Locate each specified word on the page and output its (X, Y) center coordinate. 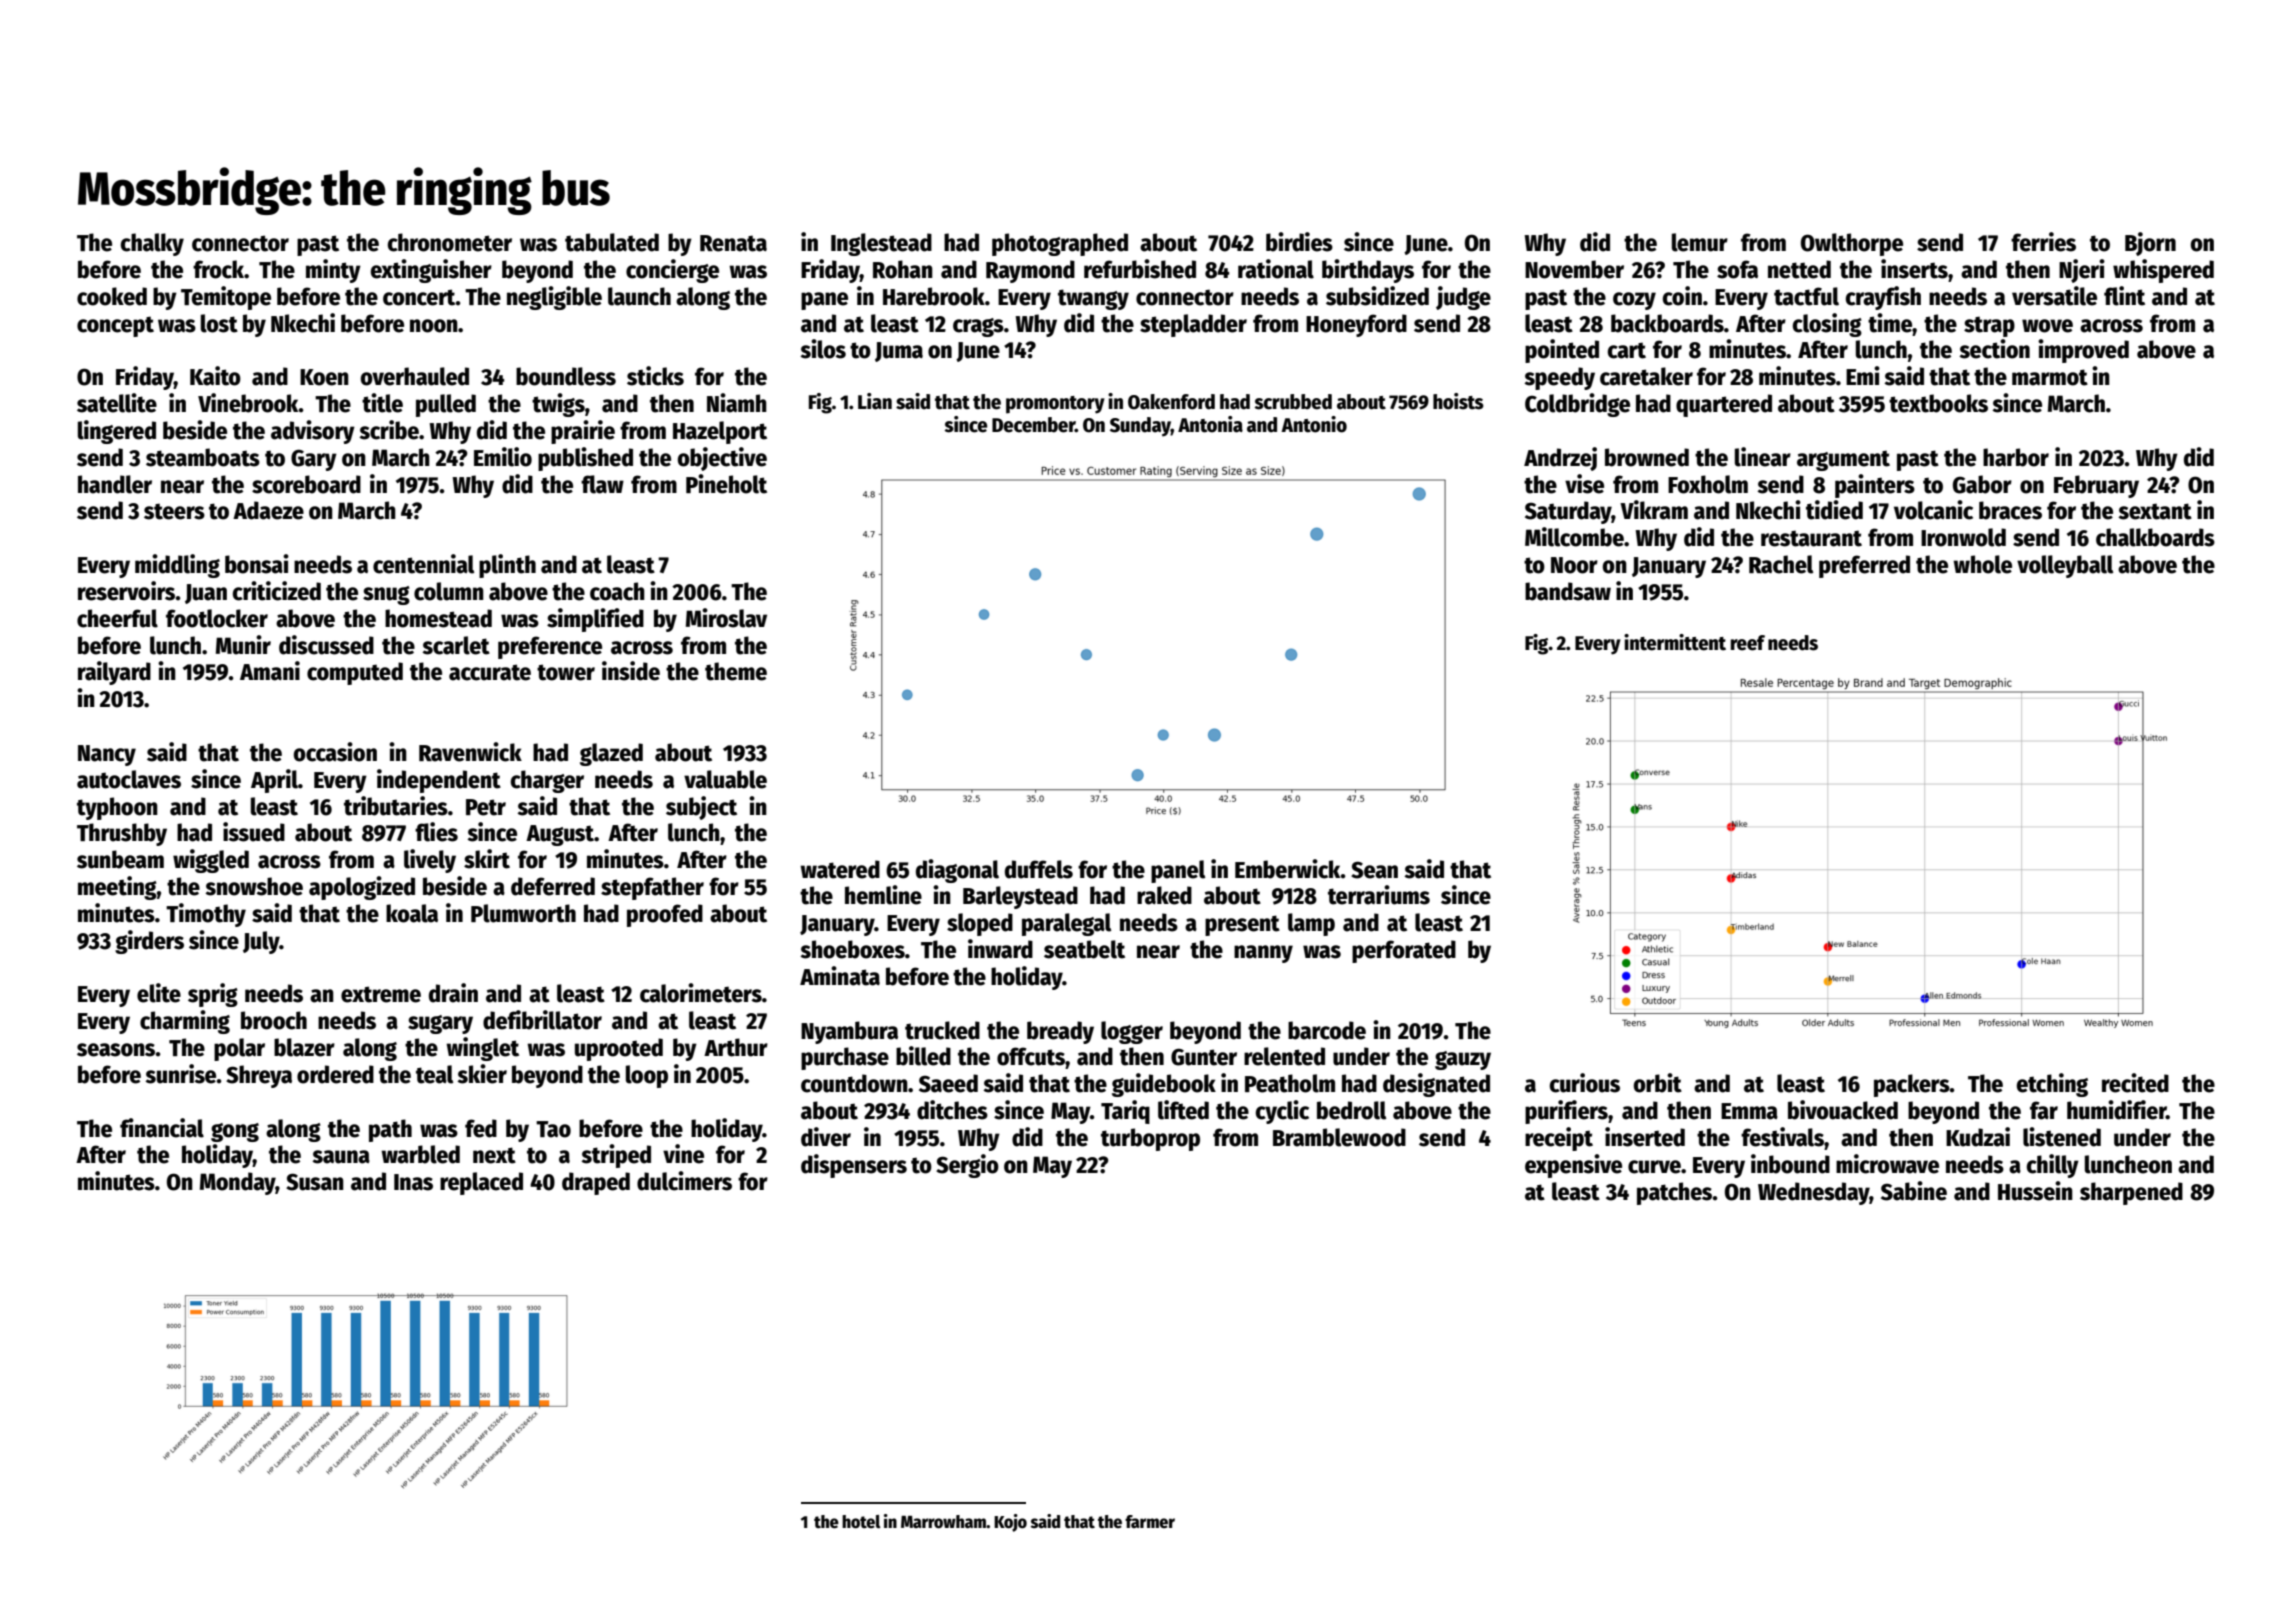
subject (701, 808)
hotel (861, 1522)
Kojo (1010, 1523)
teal (434, 1074)
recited (2135, 1083)
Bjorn (2150, 244)
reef (1748, 643)
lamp (1311, 924)
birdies (1299, 242)
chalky (152, 244)
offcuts (1031, 1056)
